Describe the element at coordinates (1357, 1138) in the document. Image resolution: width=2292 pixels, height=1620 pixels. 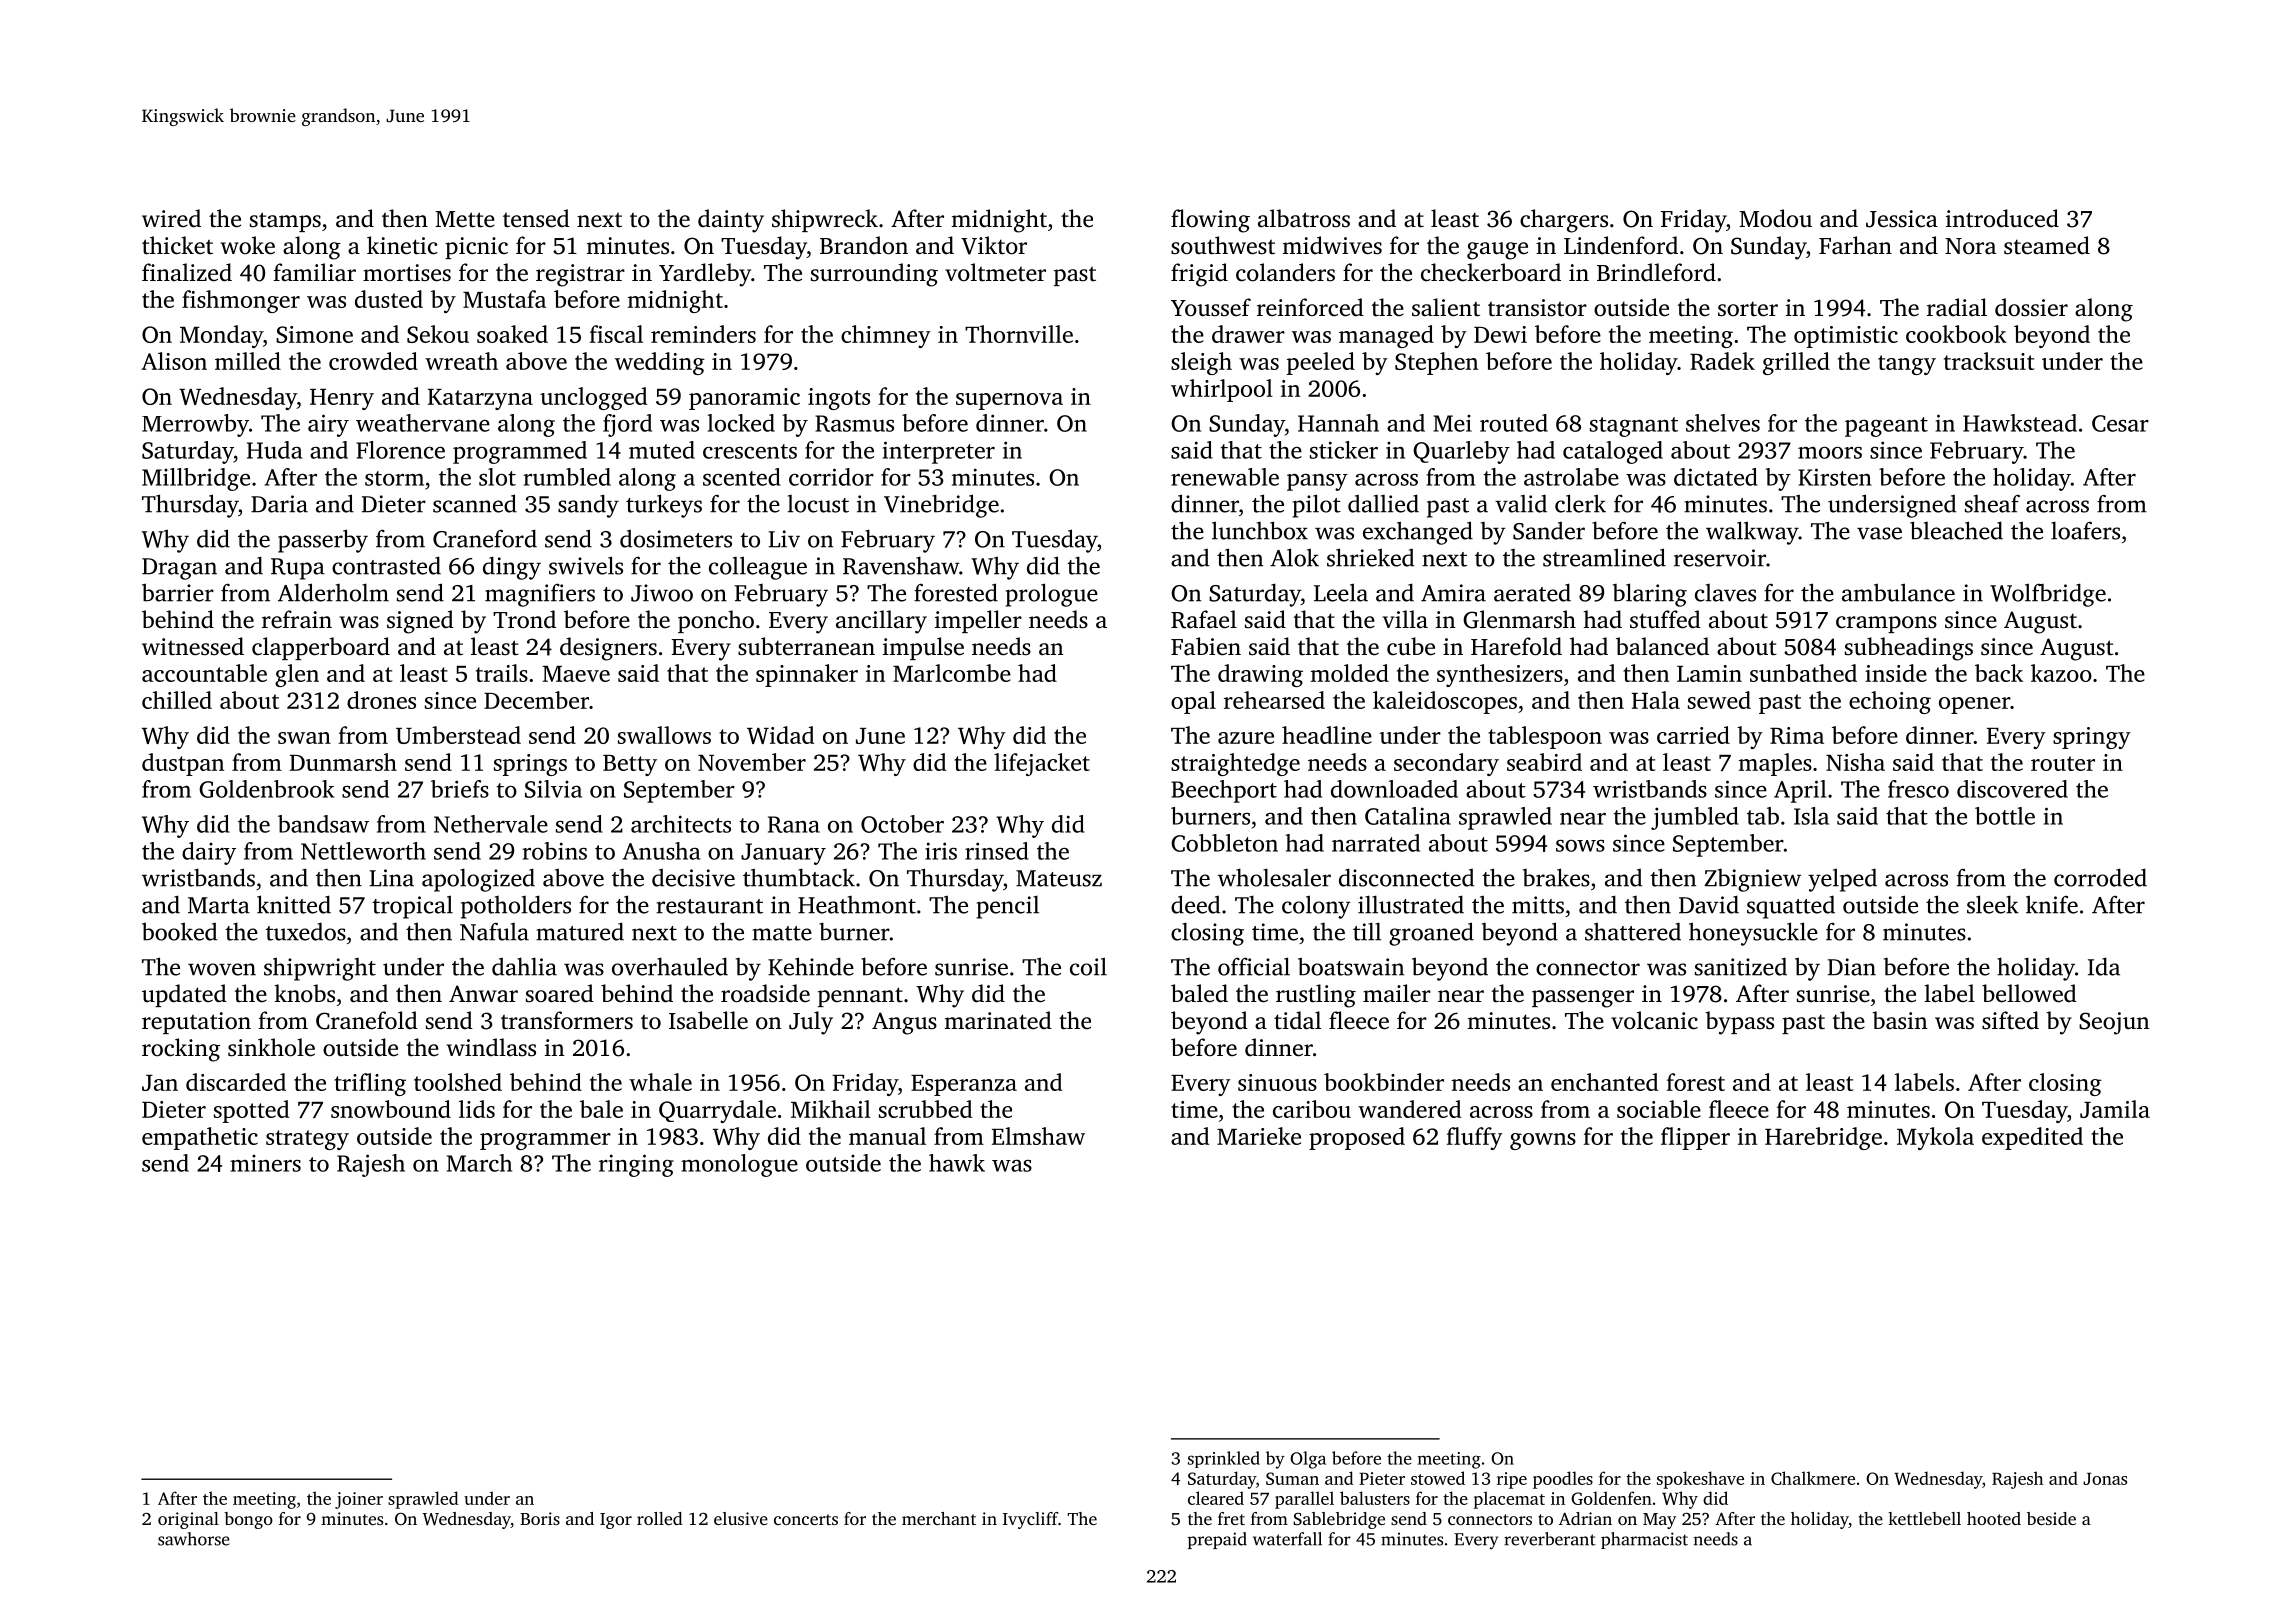
I see `proposed` at that location.
